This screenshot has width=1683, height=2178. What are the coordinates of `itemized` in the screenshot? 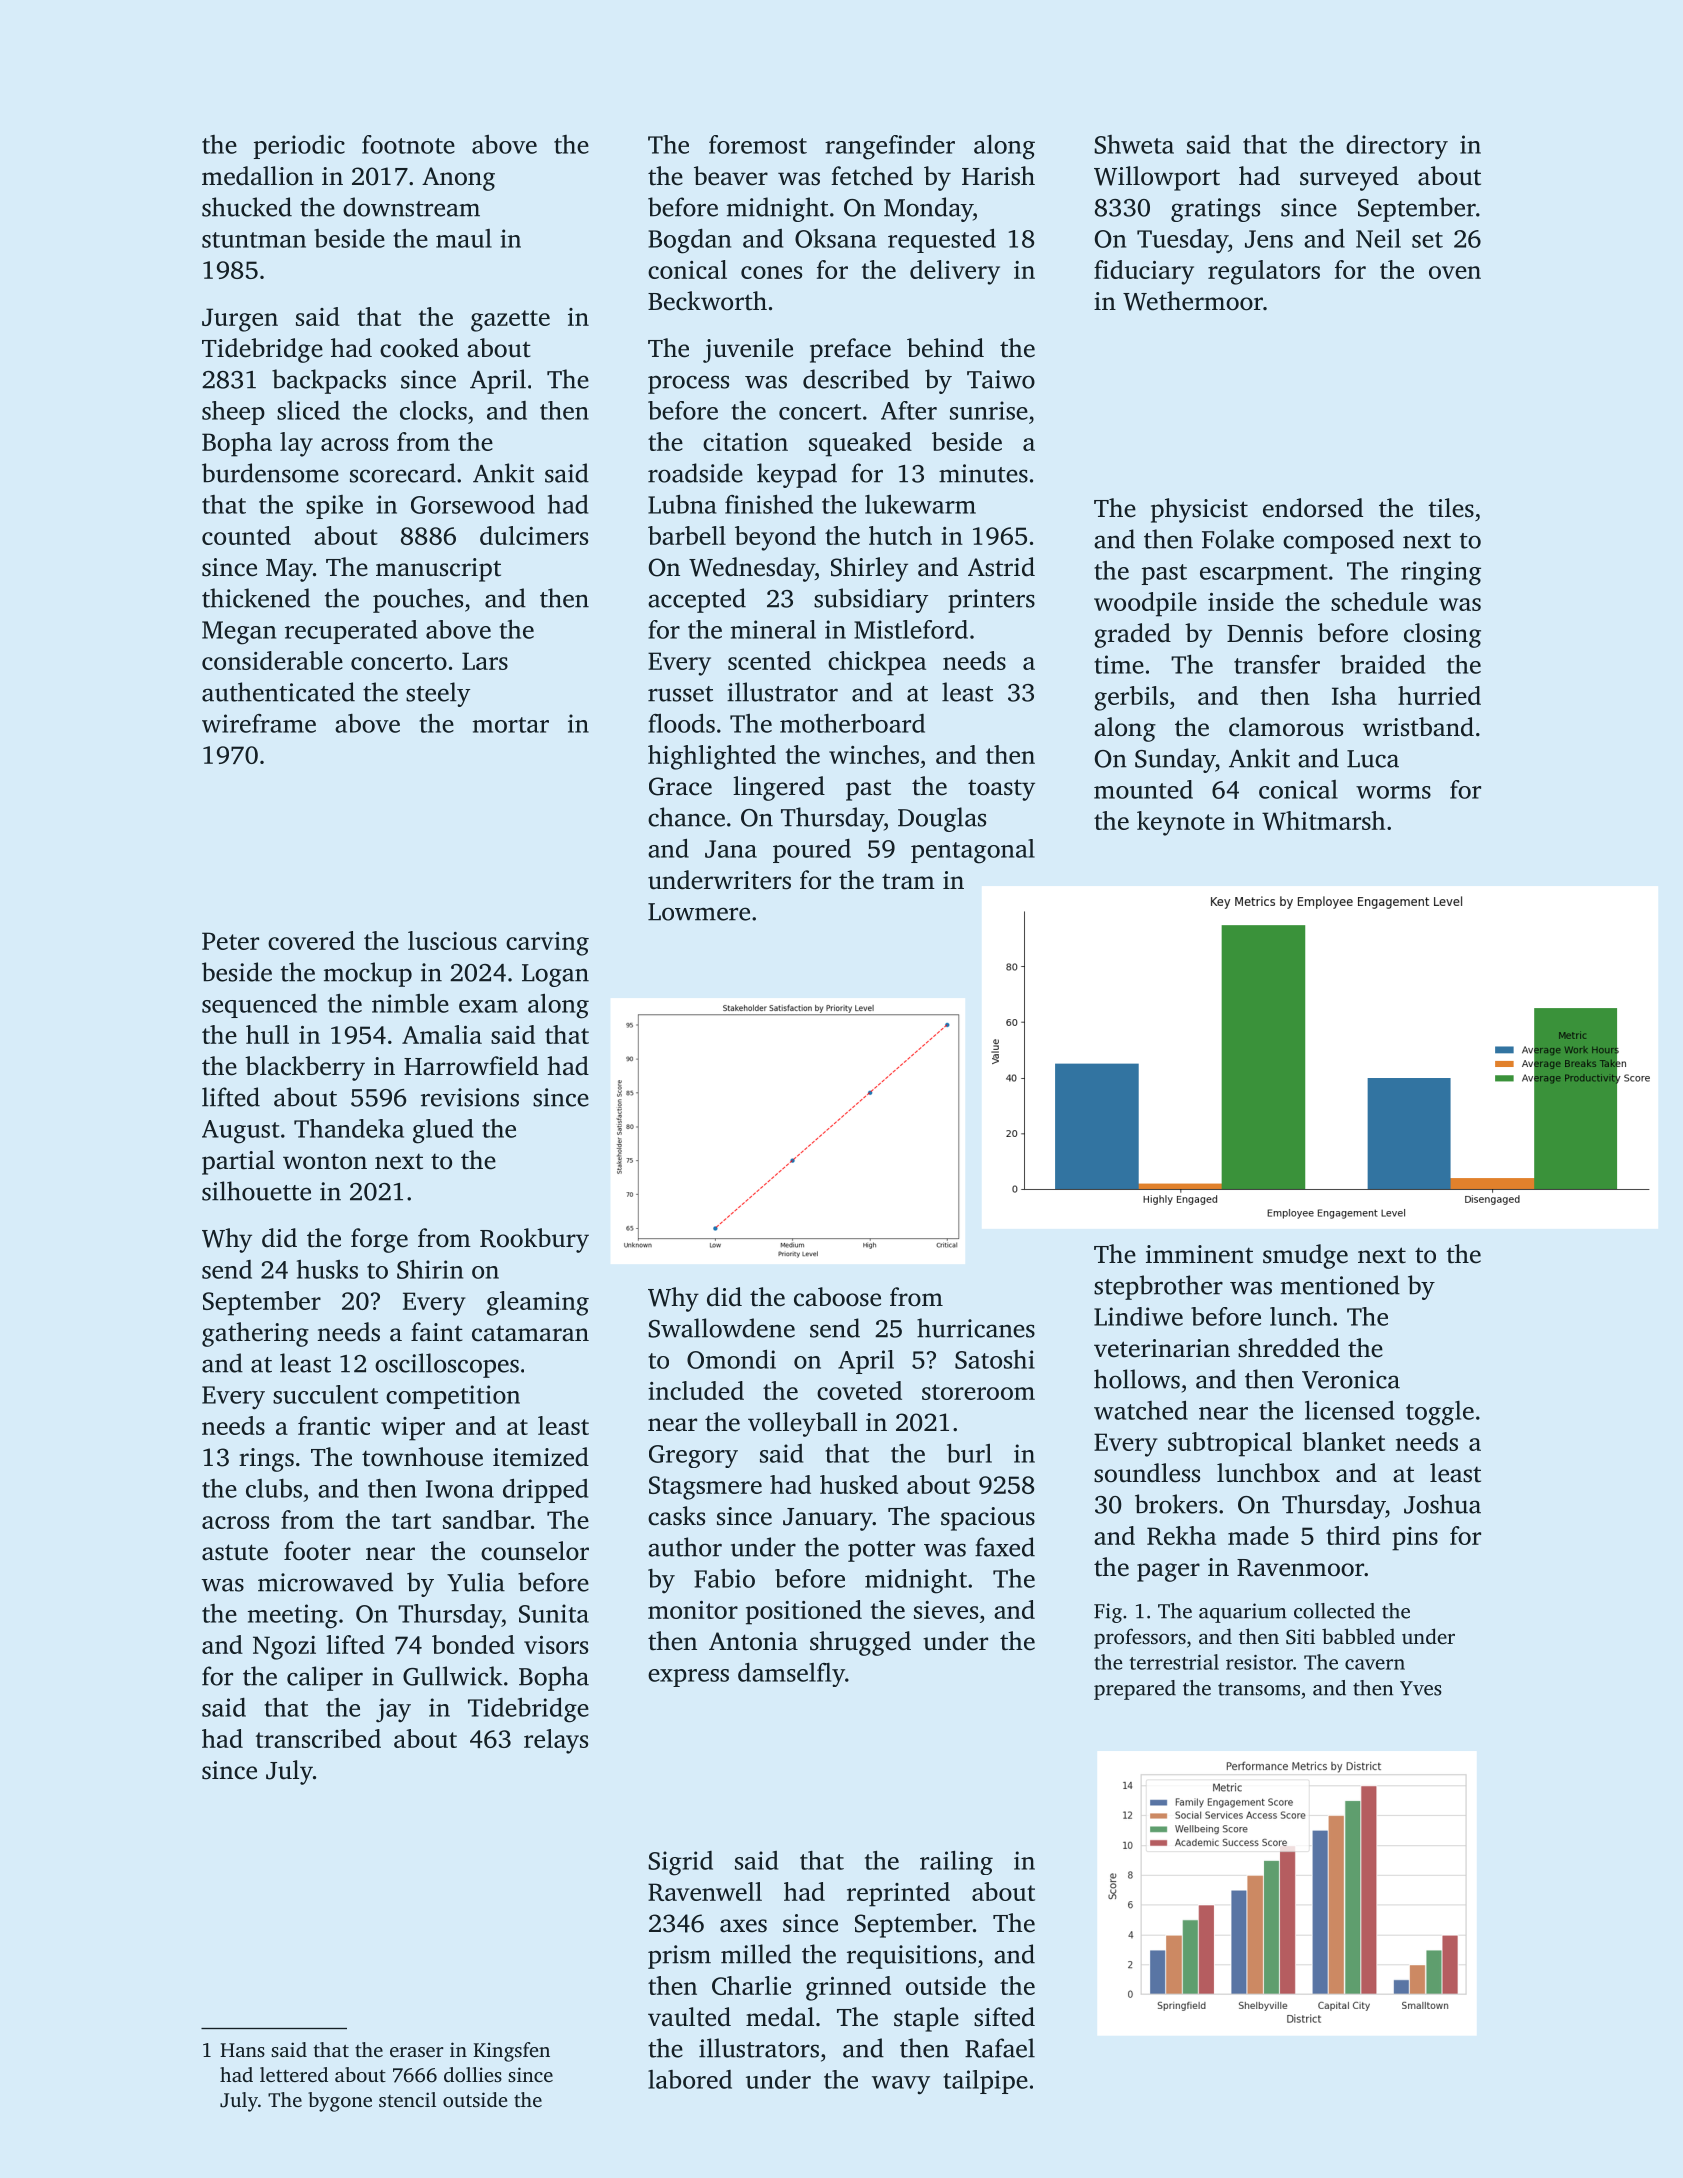 It's located at (541, 1457).
